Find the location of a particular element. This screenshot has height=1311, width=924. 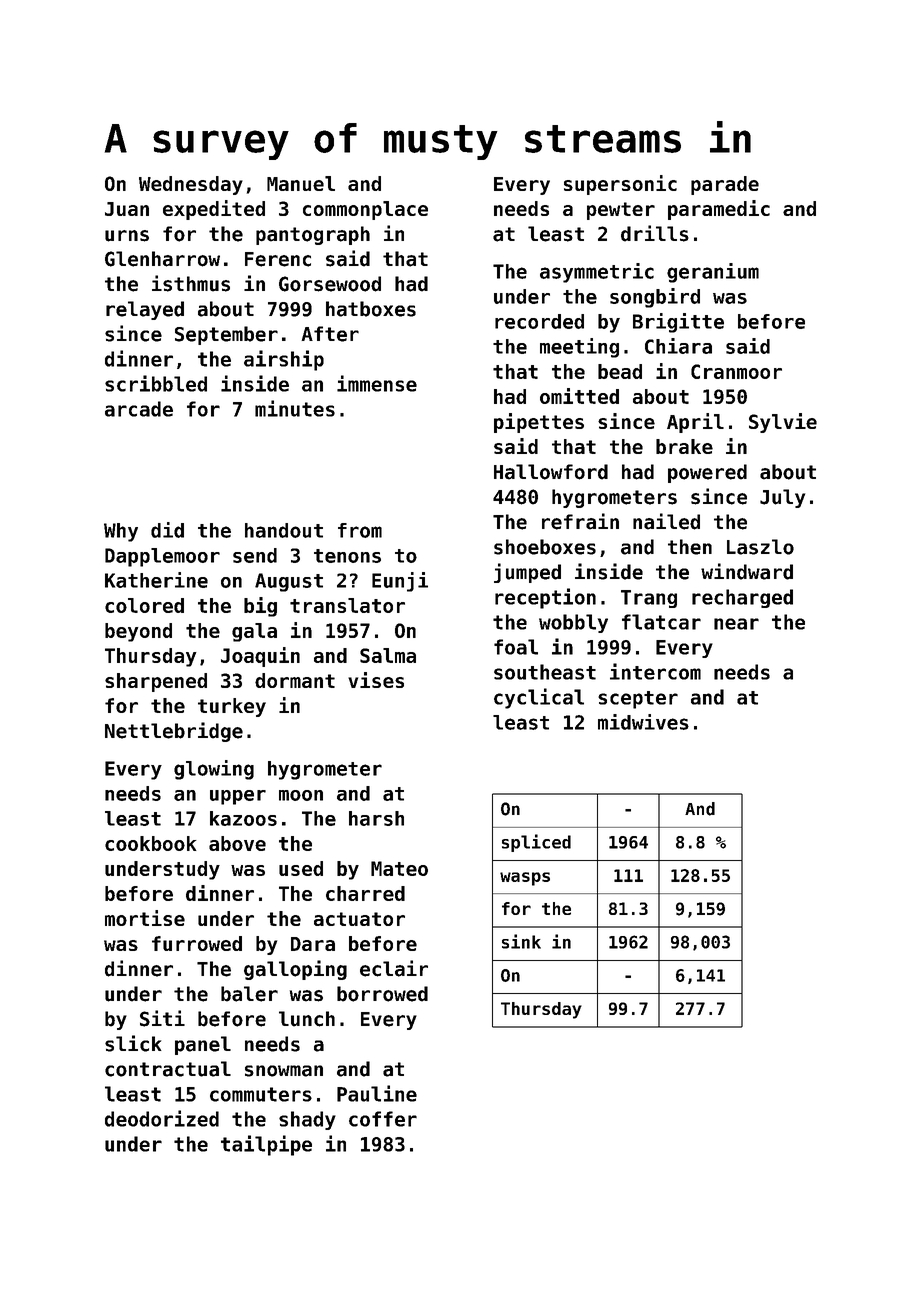

Why is located at coordinates (121, 532).
